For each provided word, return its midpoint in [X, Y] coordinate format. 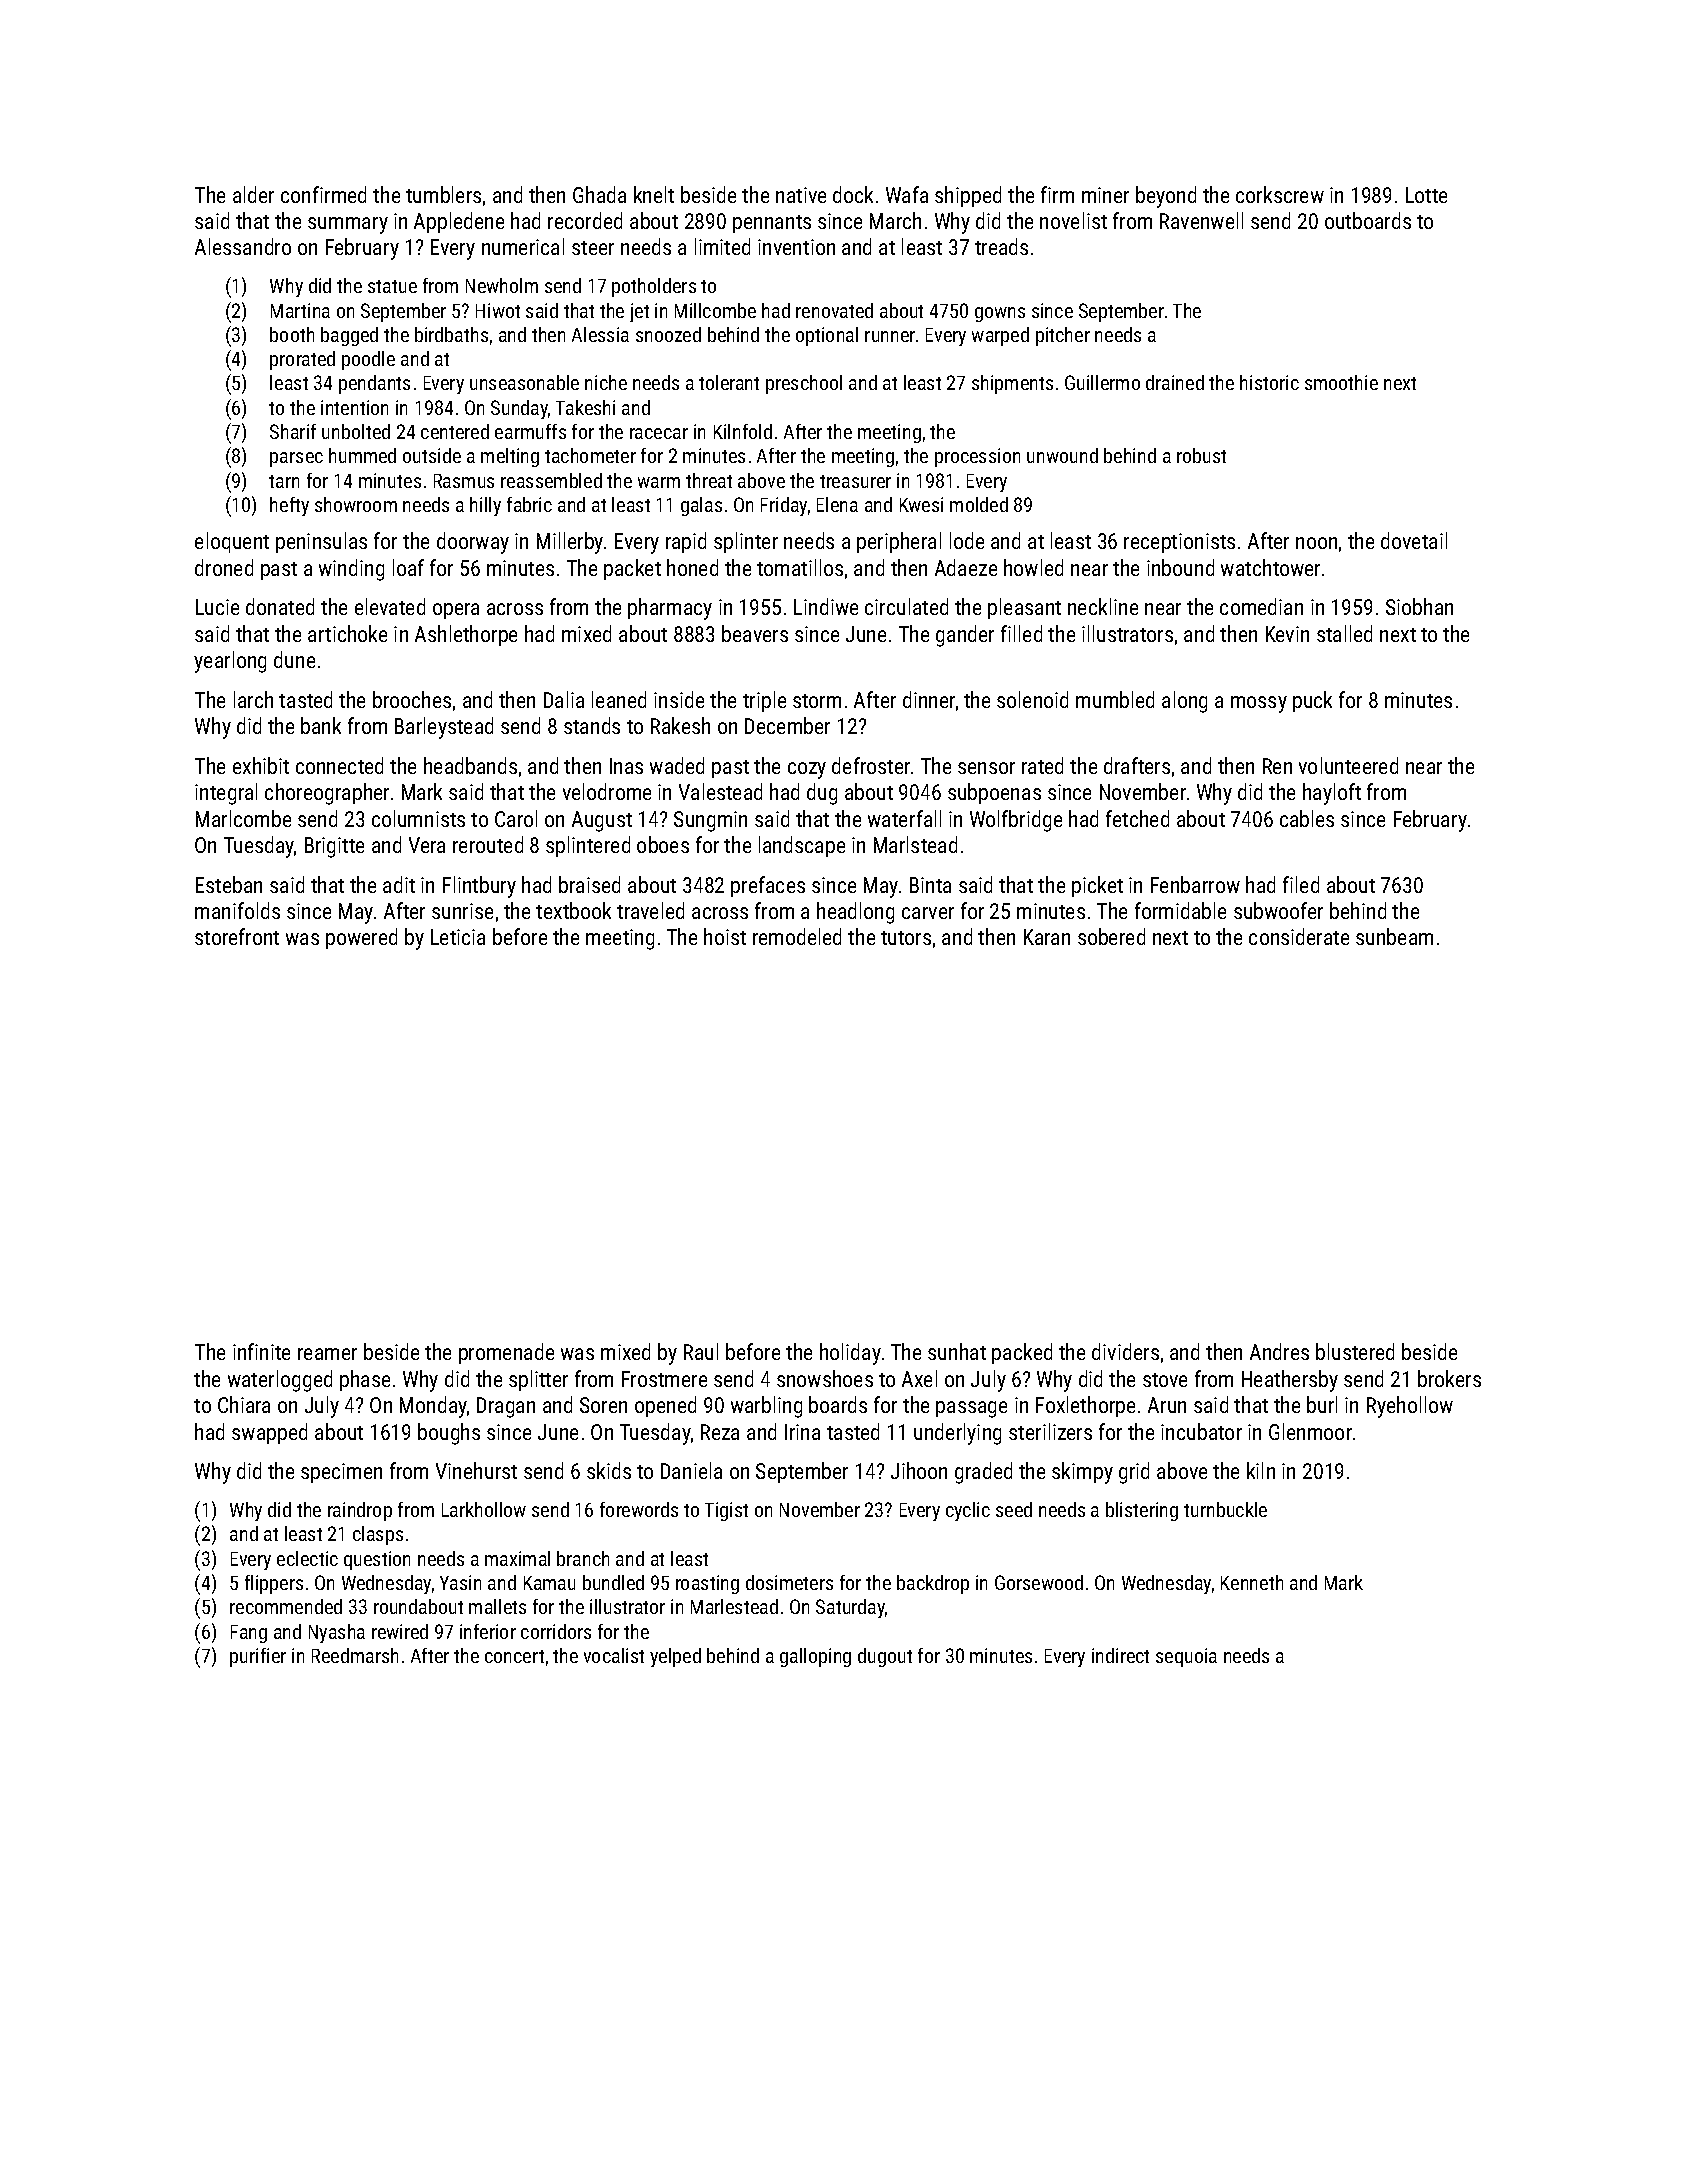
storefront [237, 936]
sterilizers [1050, 1431]
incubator [1201, 1431]
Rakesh [680, 725]
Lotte [1426, 195]
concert [514, 1656]
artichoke [347, 633]
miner [1105, 195]
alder [253, 194]
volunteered [1348, 765]
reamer [327, 1354]
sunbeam [1394, 936]
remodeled [797, 936]
